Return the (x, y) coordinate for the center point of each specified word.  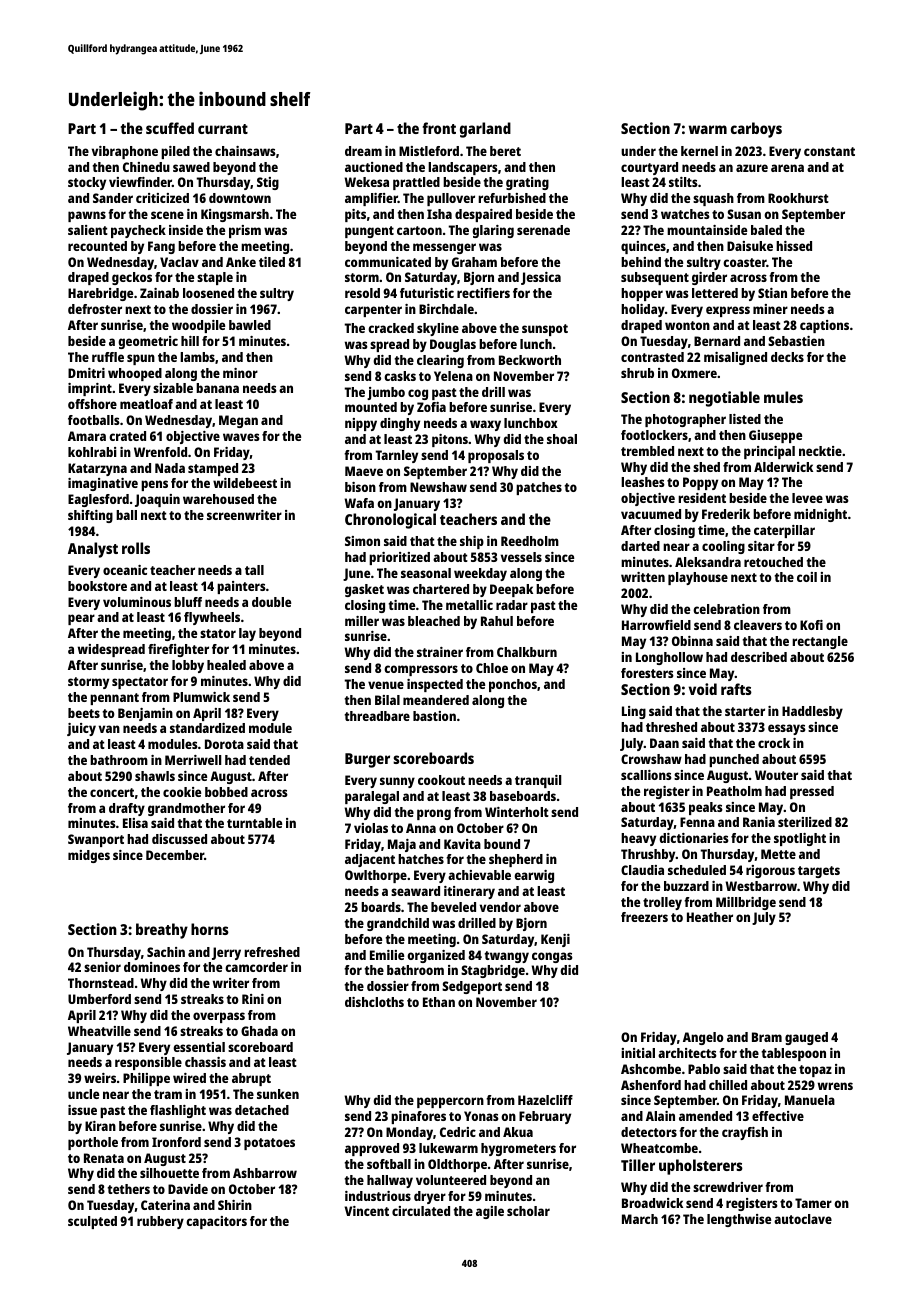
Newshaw (438, 487)
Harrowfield (656, 625)
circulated (421, 1211)
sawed (191, 167)
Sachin (166, 952)
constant (829, 151)
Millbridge (746, 903)
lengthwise (739, 1220)
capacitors (216, 1222)
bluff (188, 602)
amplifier (371, 199)
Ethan (439, 1002)
